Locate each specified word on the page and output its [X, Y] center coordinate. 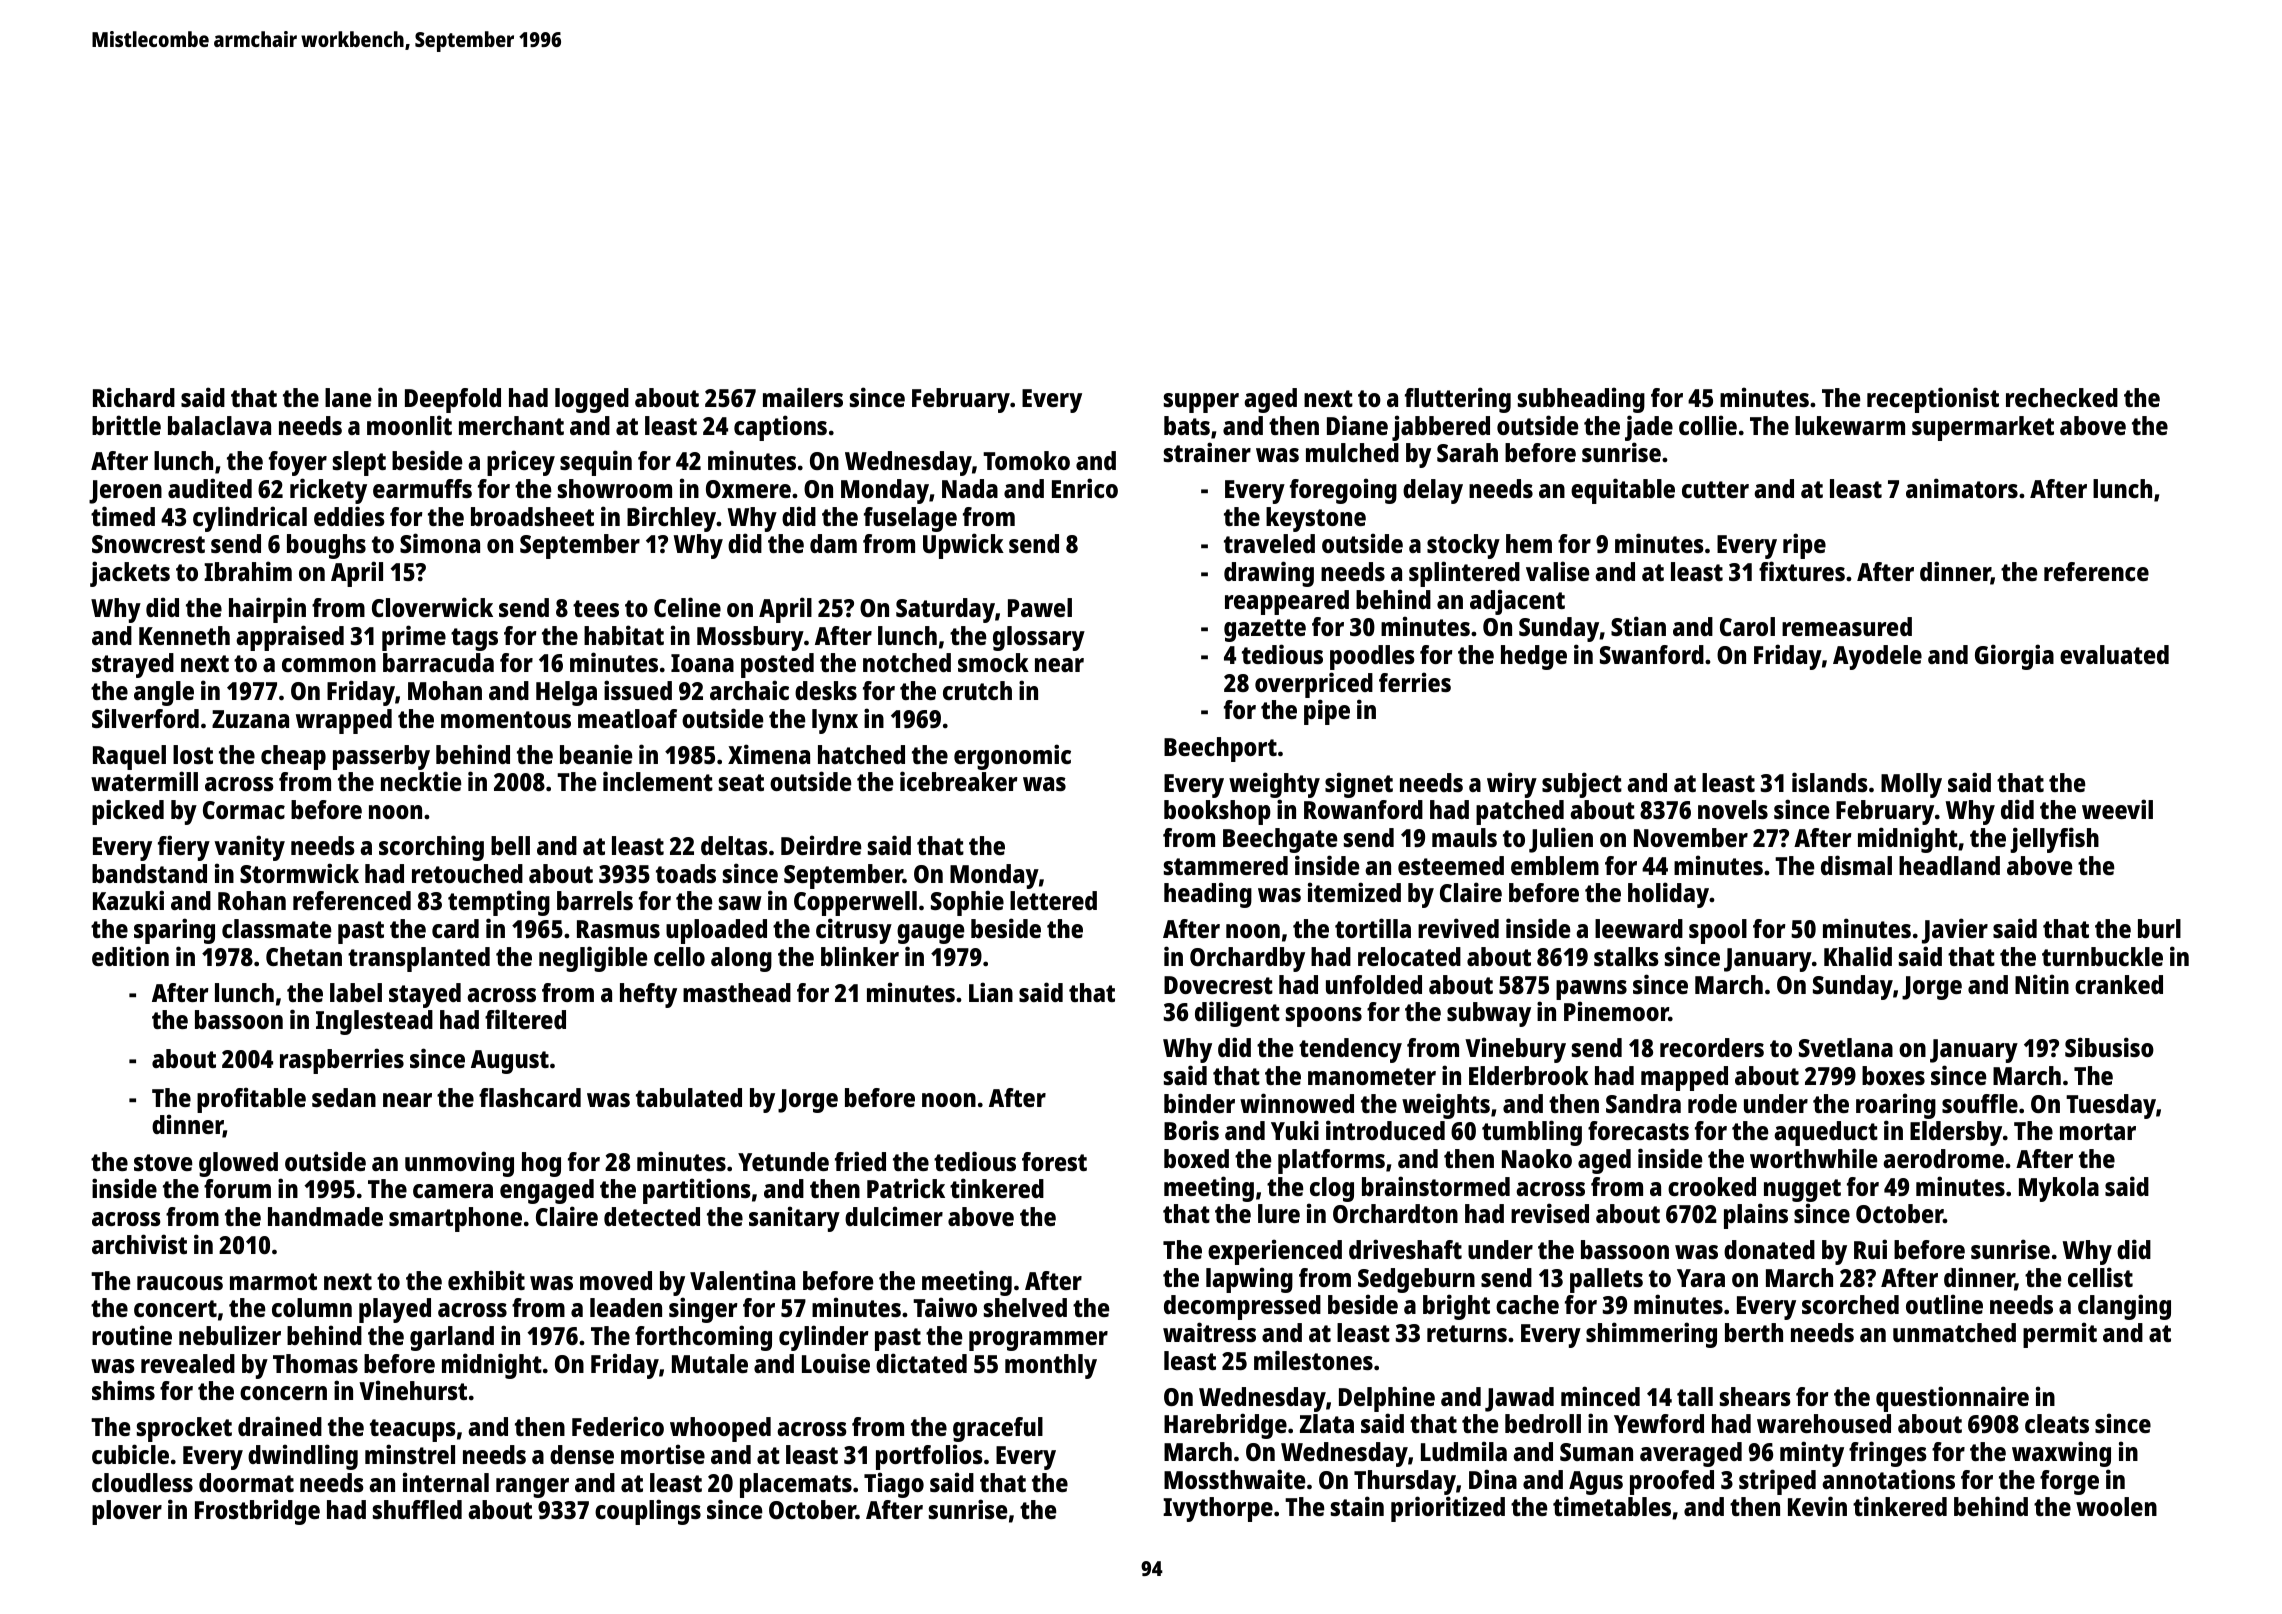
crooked [1712, 1186]
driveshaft [1405, 1249]
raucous [180, 1283]
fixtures [1802, 571]
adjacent [1517, 602]
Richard [134, 397]
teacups [413, 1430]
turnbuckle [2102, 956]
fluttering [1458, 400]
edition [130, 956]
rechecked [2062, 397]
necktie [421, 781]
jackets [130, 574]
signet [1359, 785]
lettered [1053, 900]
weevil [2117, 809]
